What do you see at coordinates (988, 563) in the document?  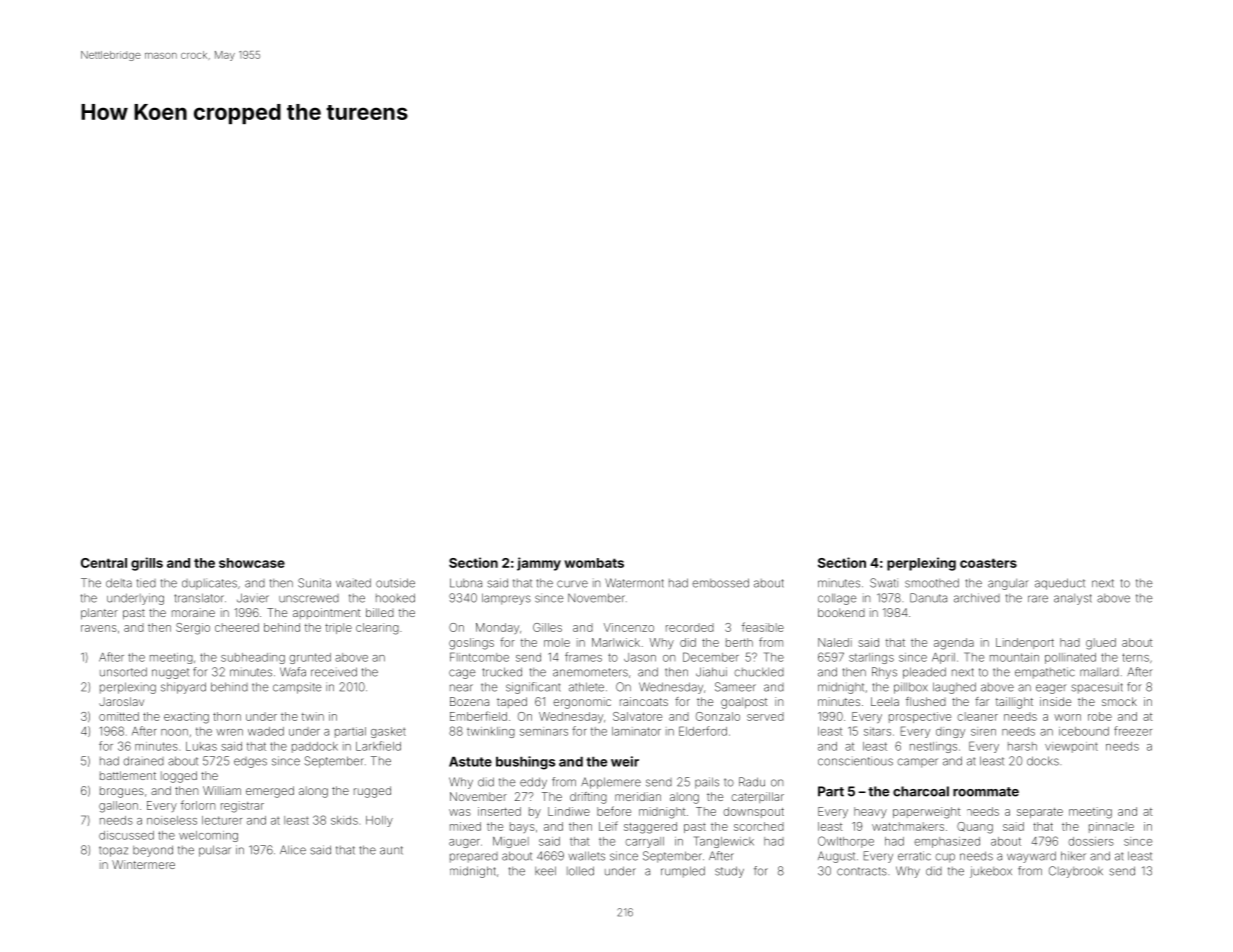 I see `coasters` at bounding box center [988, 563].
